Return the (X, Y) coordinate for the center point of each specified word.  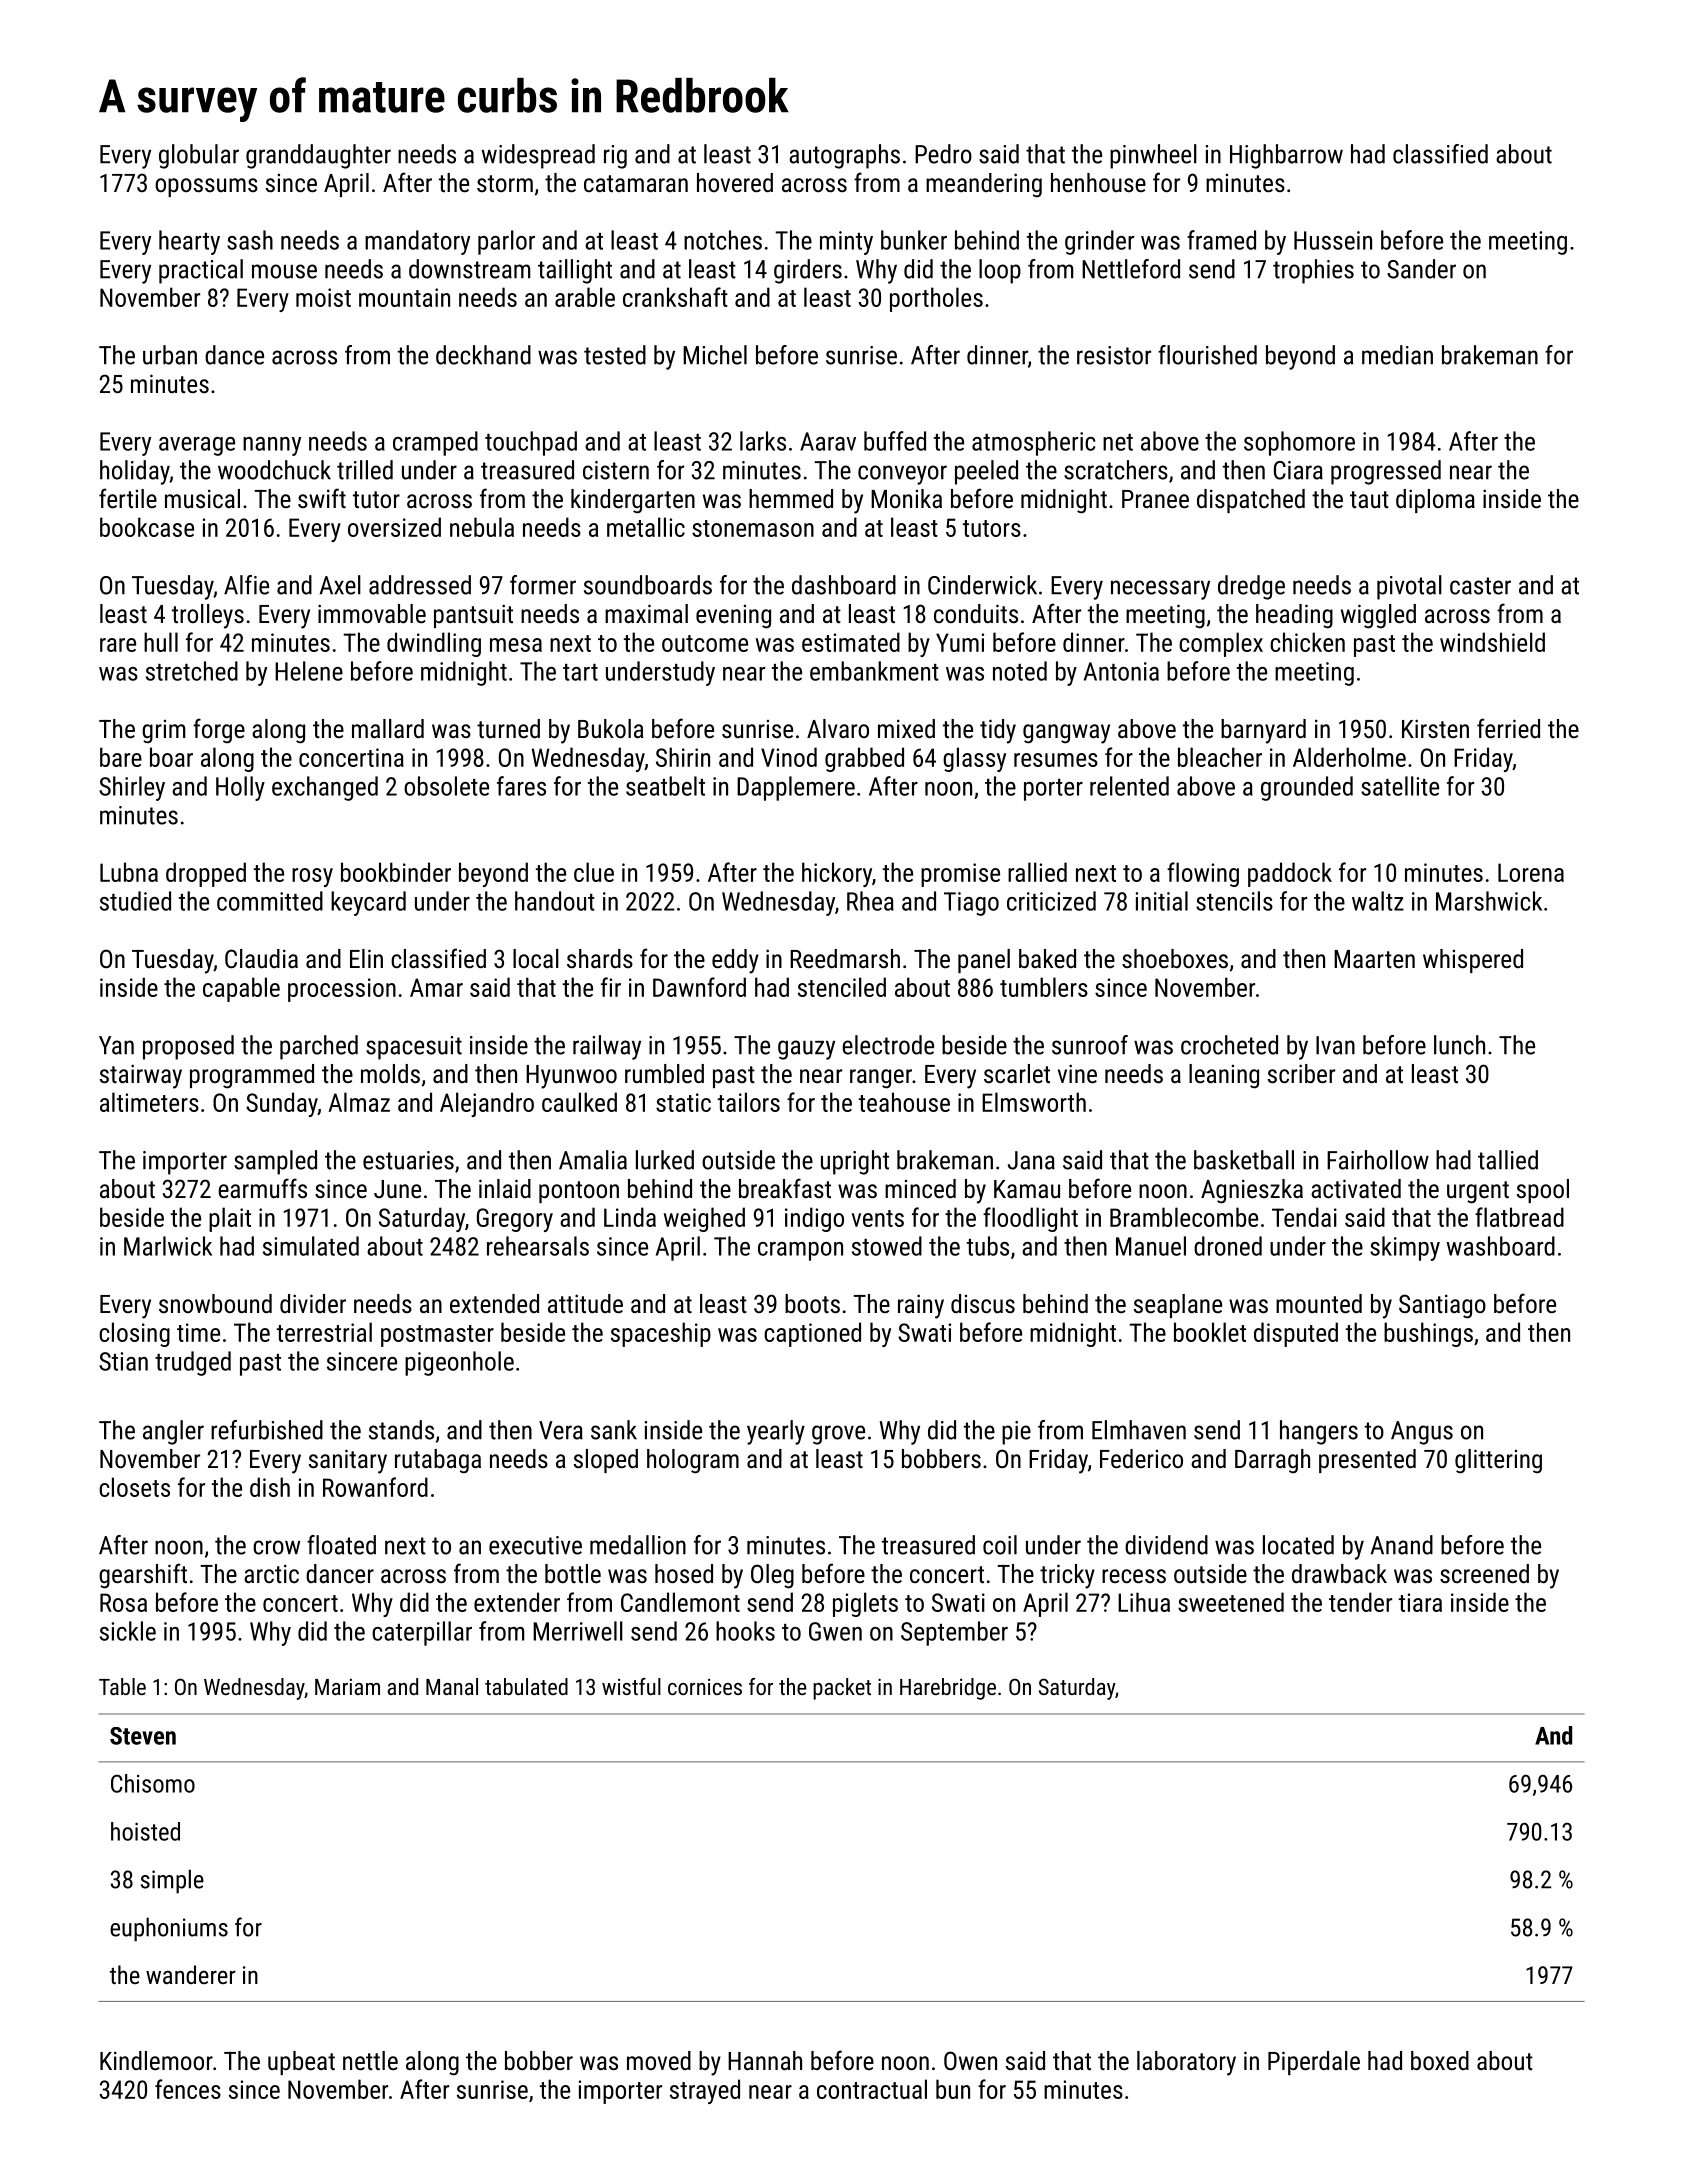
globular (199, 156)
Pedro (943, 154)
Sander (1421, 269)
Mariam (347, 1687)
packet (842, 1689)
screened (1484, 1573)
